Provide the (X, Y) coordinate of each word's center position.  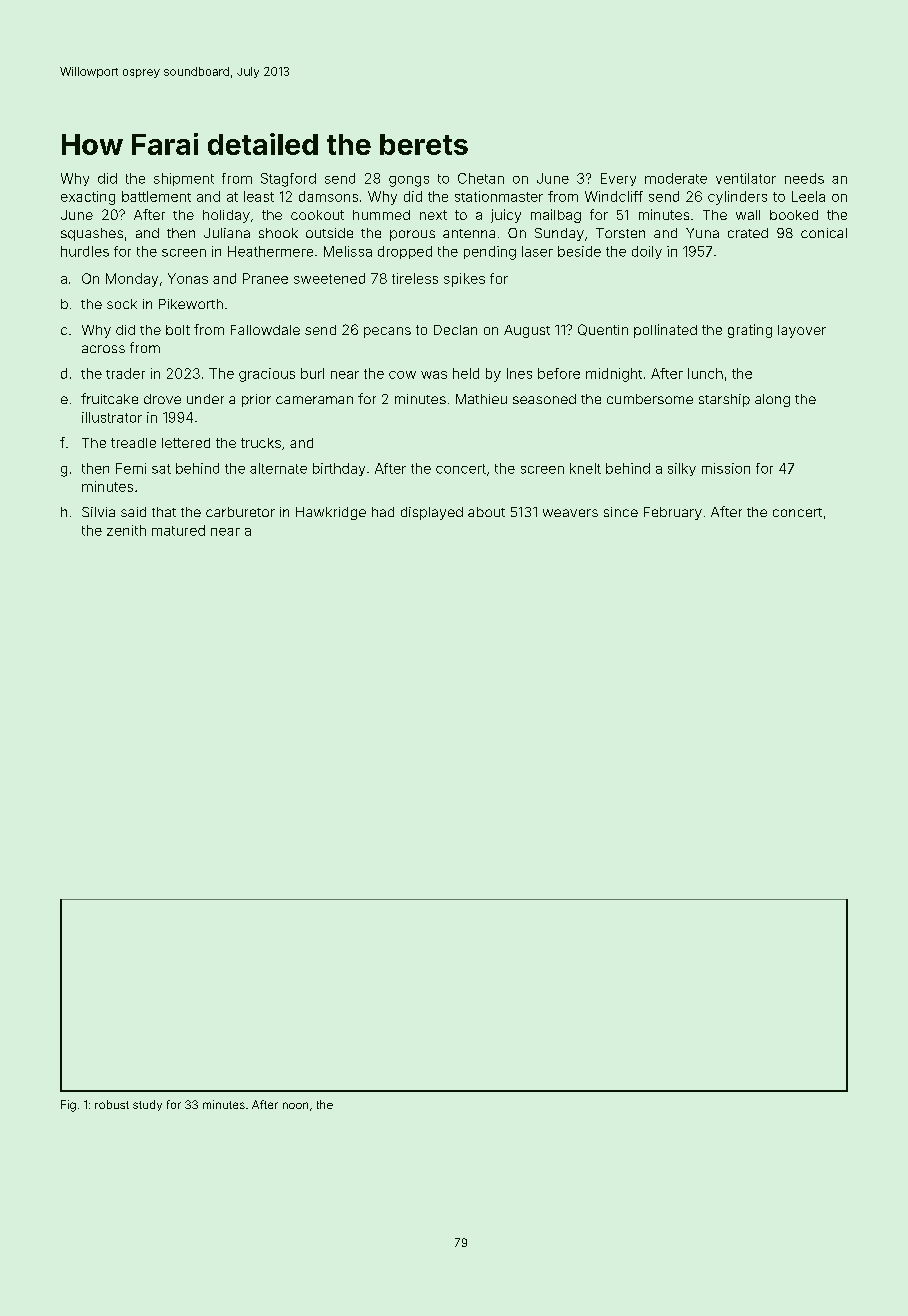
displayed (432, 513)
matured (178, 530)
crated (748, 233)
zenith (126, 530)
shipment (184, 179)
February (673, 513)
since (621, 512)
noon (295, 1105)
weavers (570, 513)
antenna (469, 233)
